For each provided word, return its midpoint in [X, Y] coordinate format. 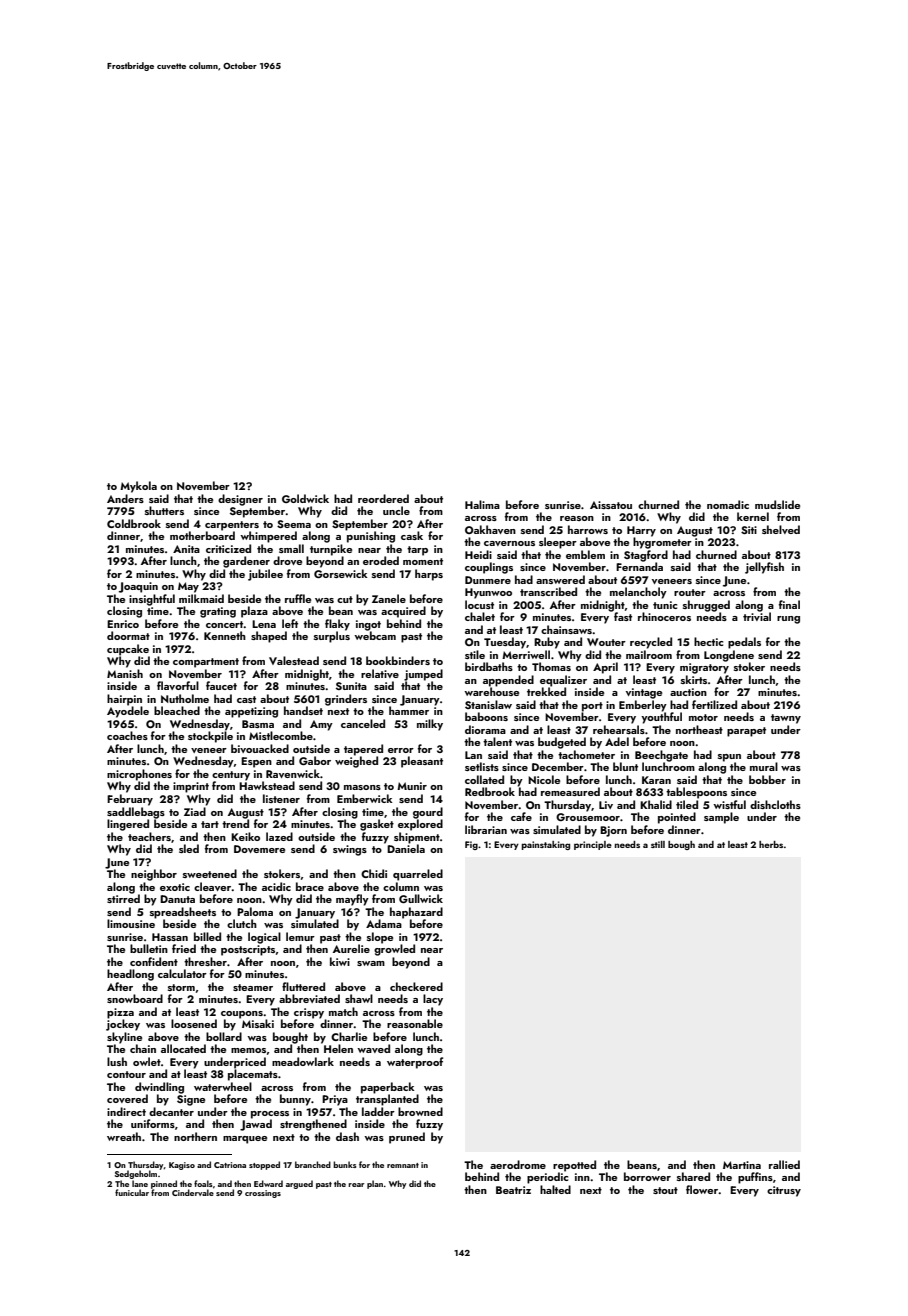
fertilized [714, 704]
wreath [124, 1136]
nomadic [728, 504]
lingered [128, 825]
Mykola [138, 487]
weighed [356, 762]
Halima [482, 504]
